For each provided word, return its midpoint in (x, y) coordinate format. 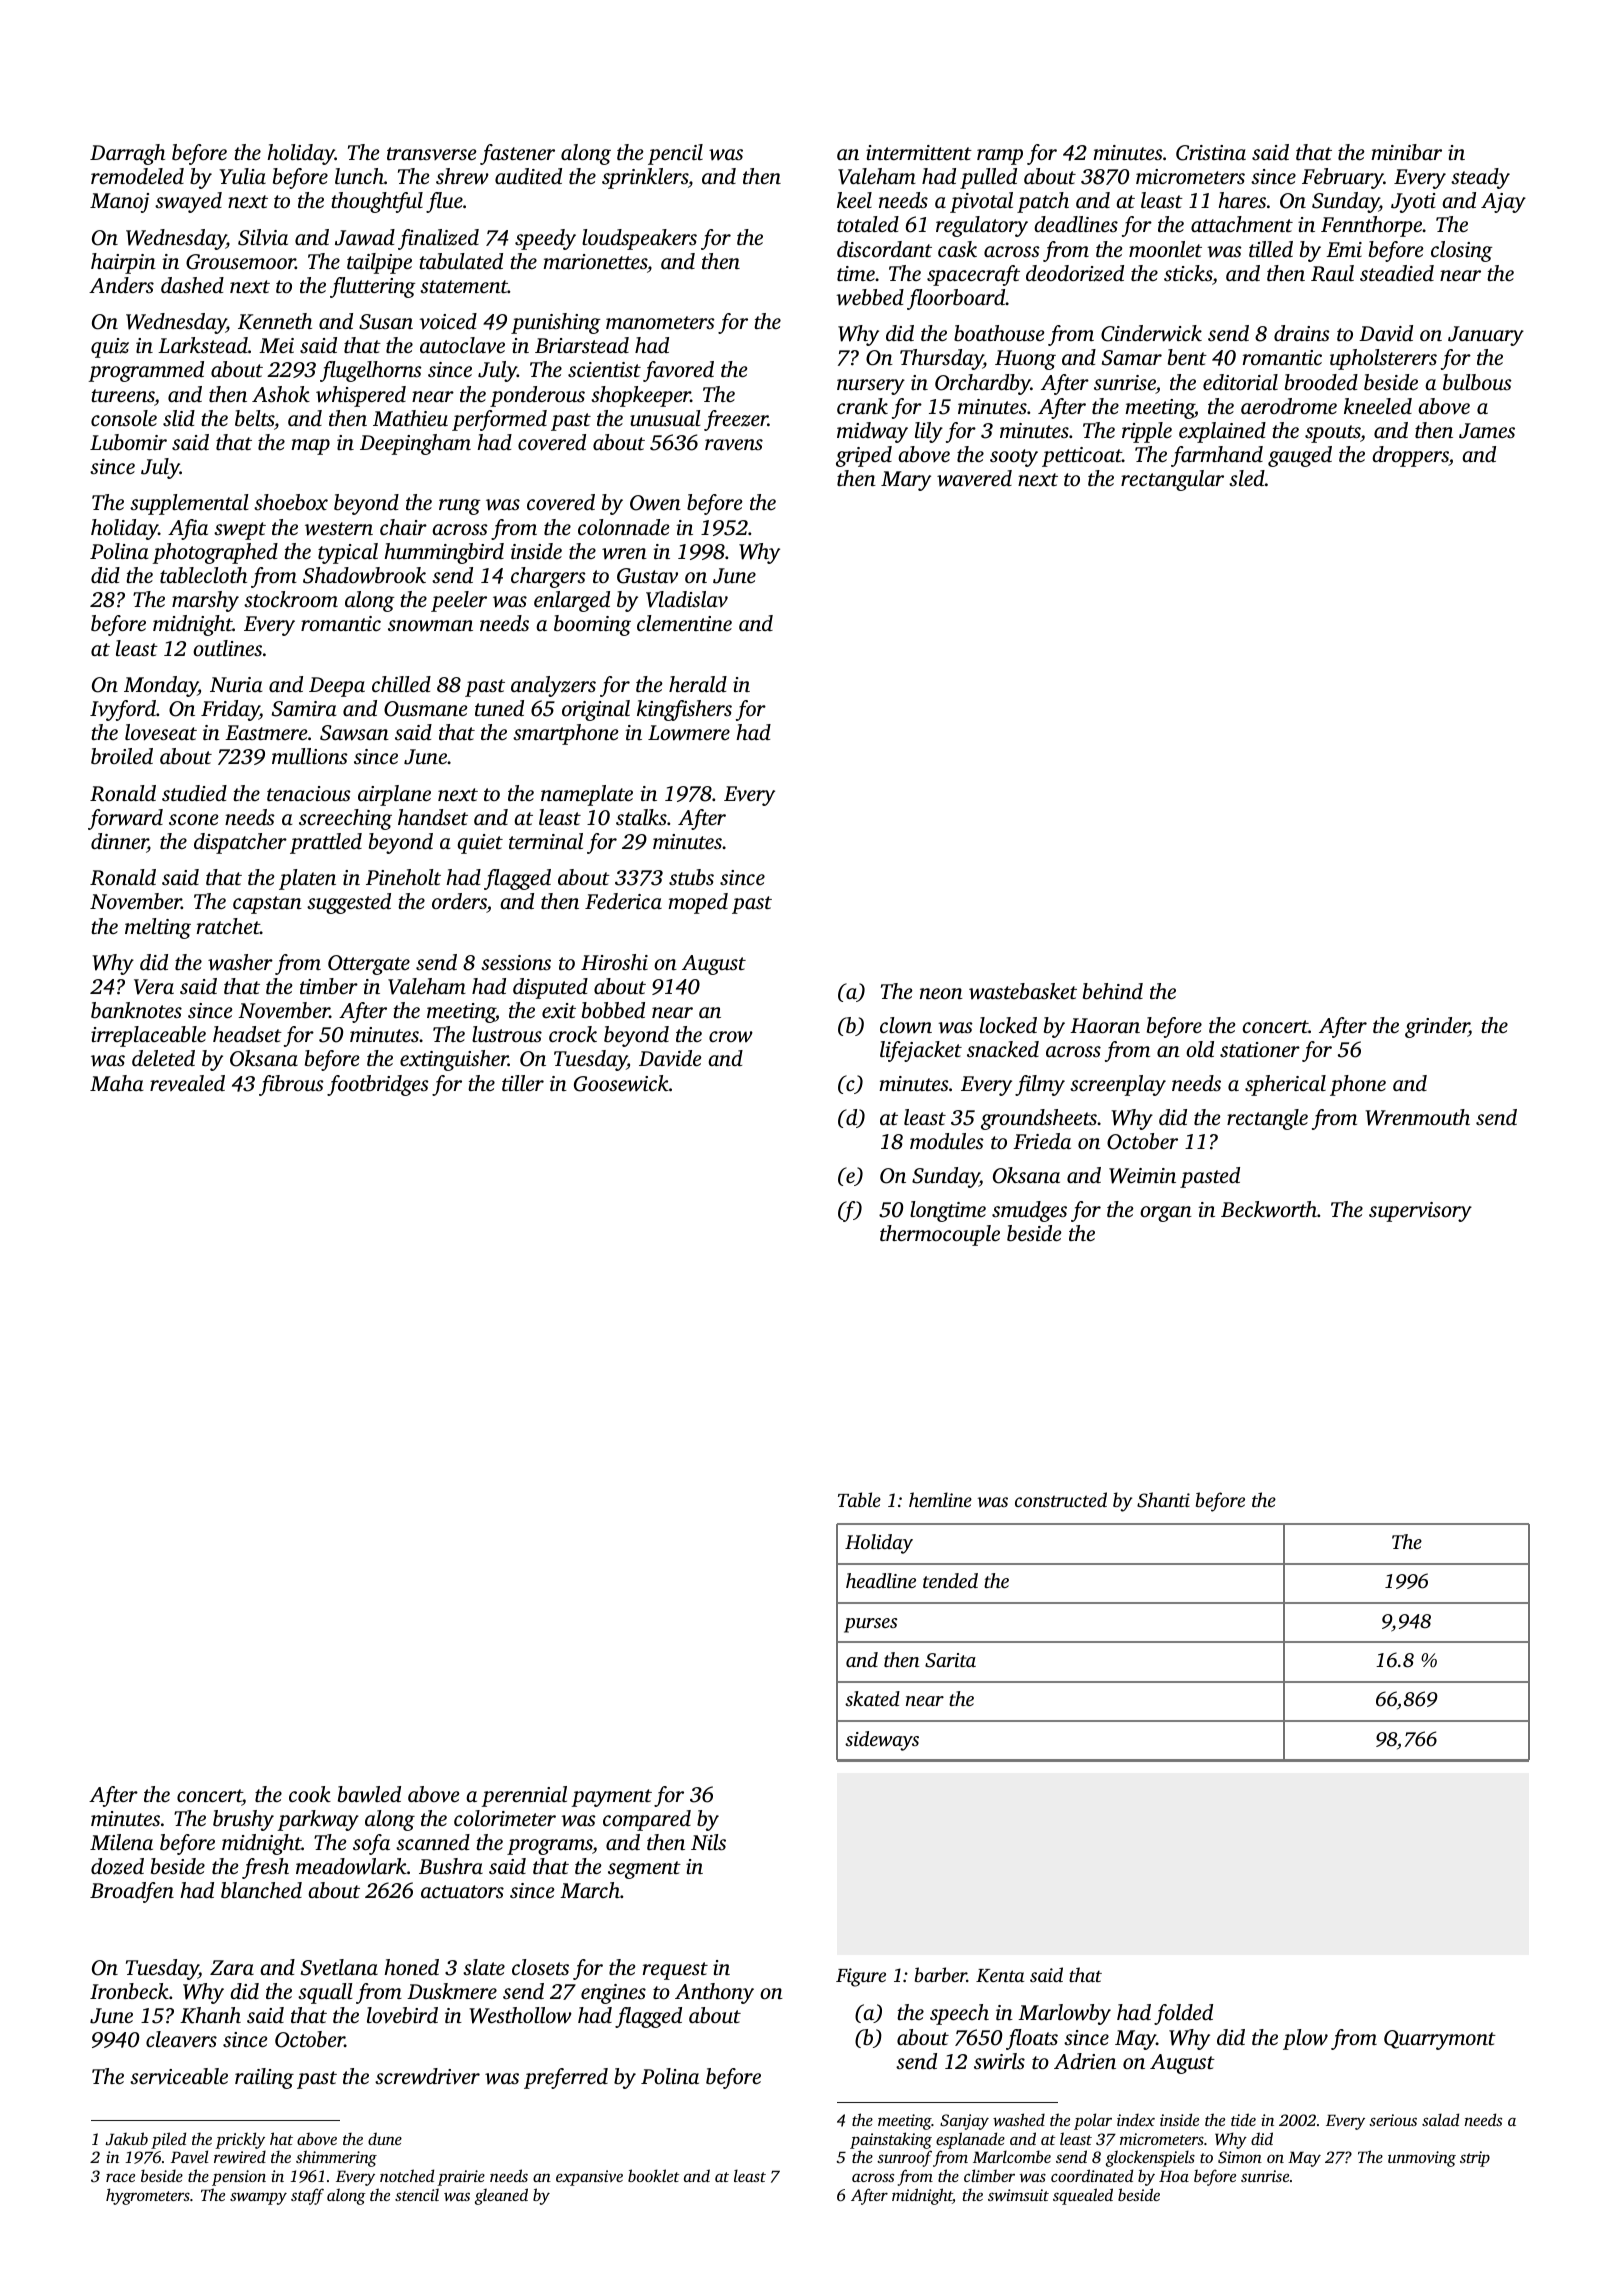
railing (264, 2078)
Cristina (1211, 153)
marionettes (595, 261)
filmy (1040, 1085)
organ (1166, 1214)
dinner (119, 842)
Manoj (119, 203)
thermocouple (940, 1235)
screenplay (1118, 1085)
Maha (117, 1083)
